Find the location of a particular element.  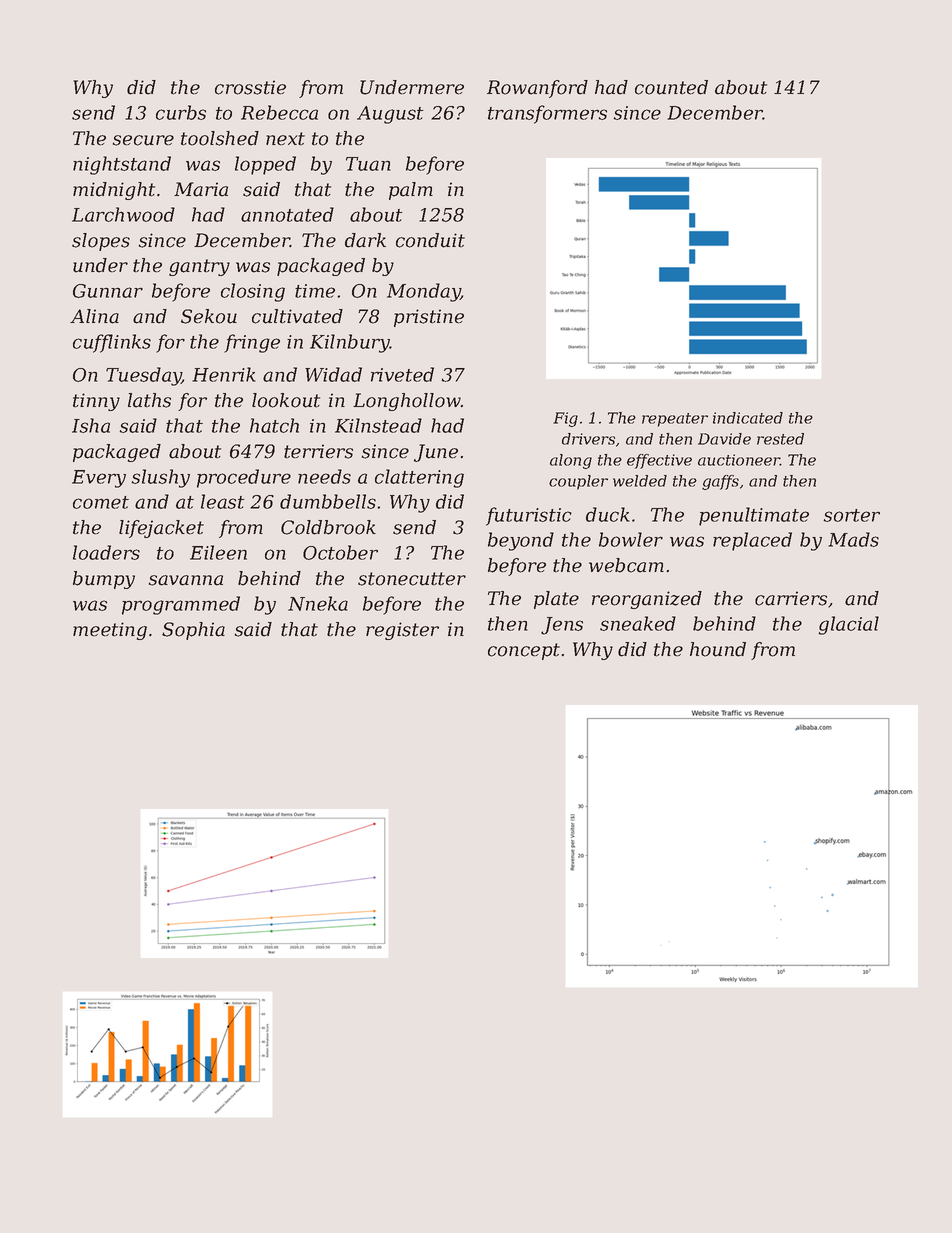

Kilnstead is located at coordinates (378, 425).
